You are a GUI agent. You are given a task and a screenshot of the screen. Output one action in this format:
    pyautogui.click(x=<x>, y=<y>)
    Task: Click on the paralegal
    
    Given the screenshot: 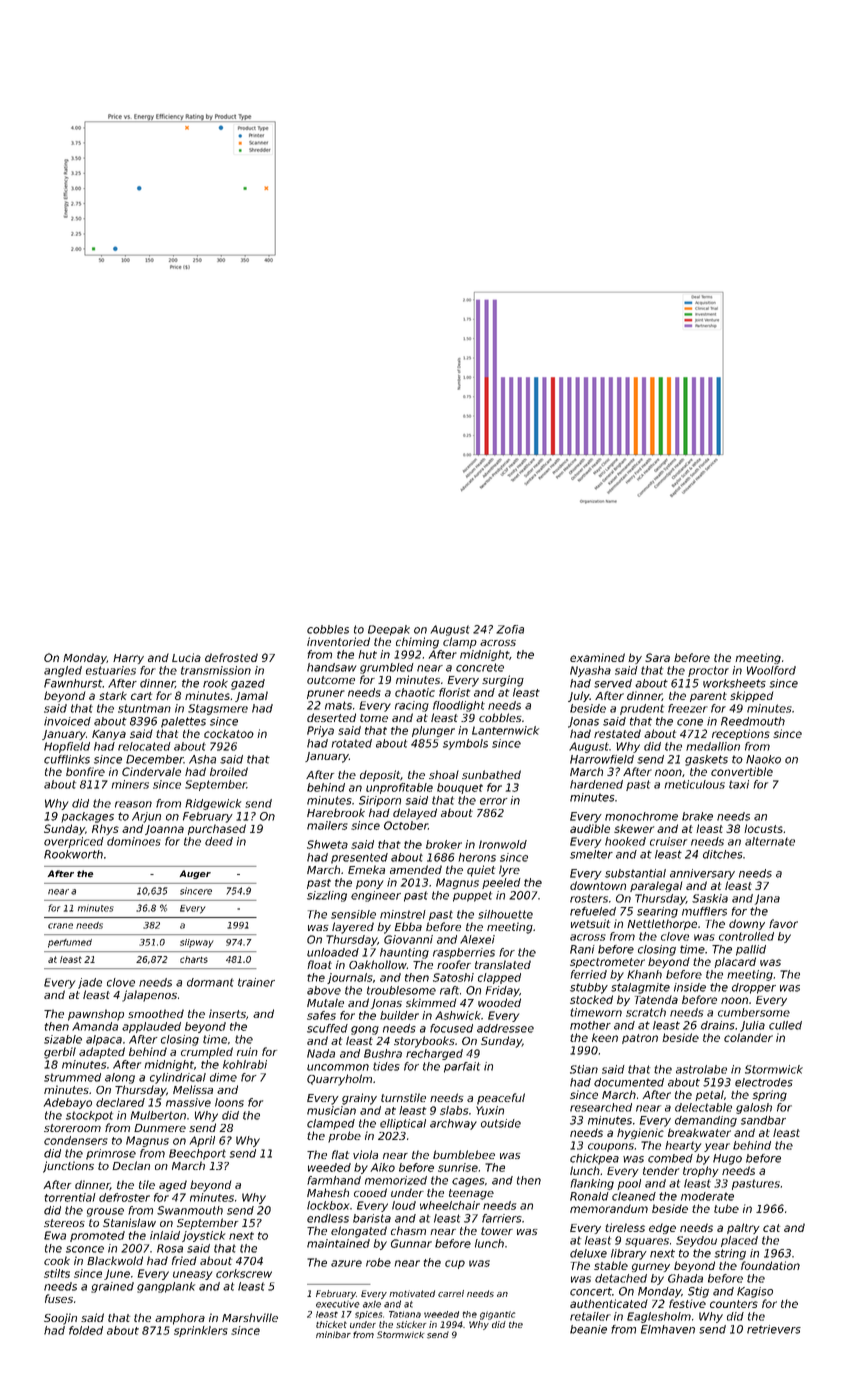 What is the action you would take?
    pyautogui.click(x=656, y=886)
